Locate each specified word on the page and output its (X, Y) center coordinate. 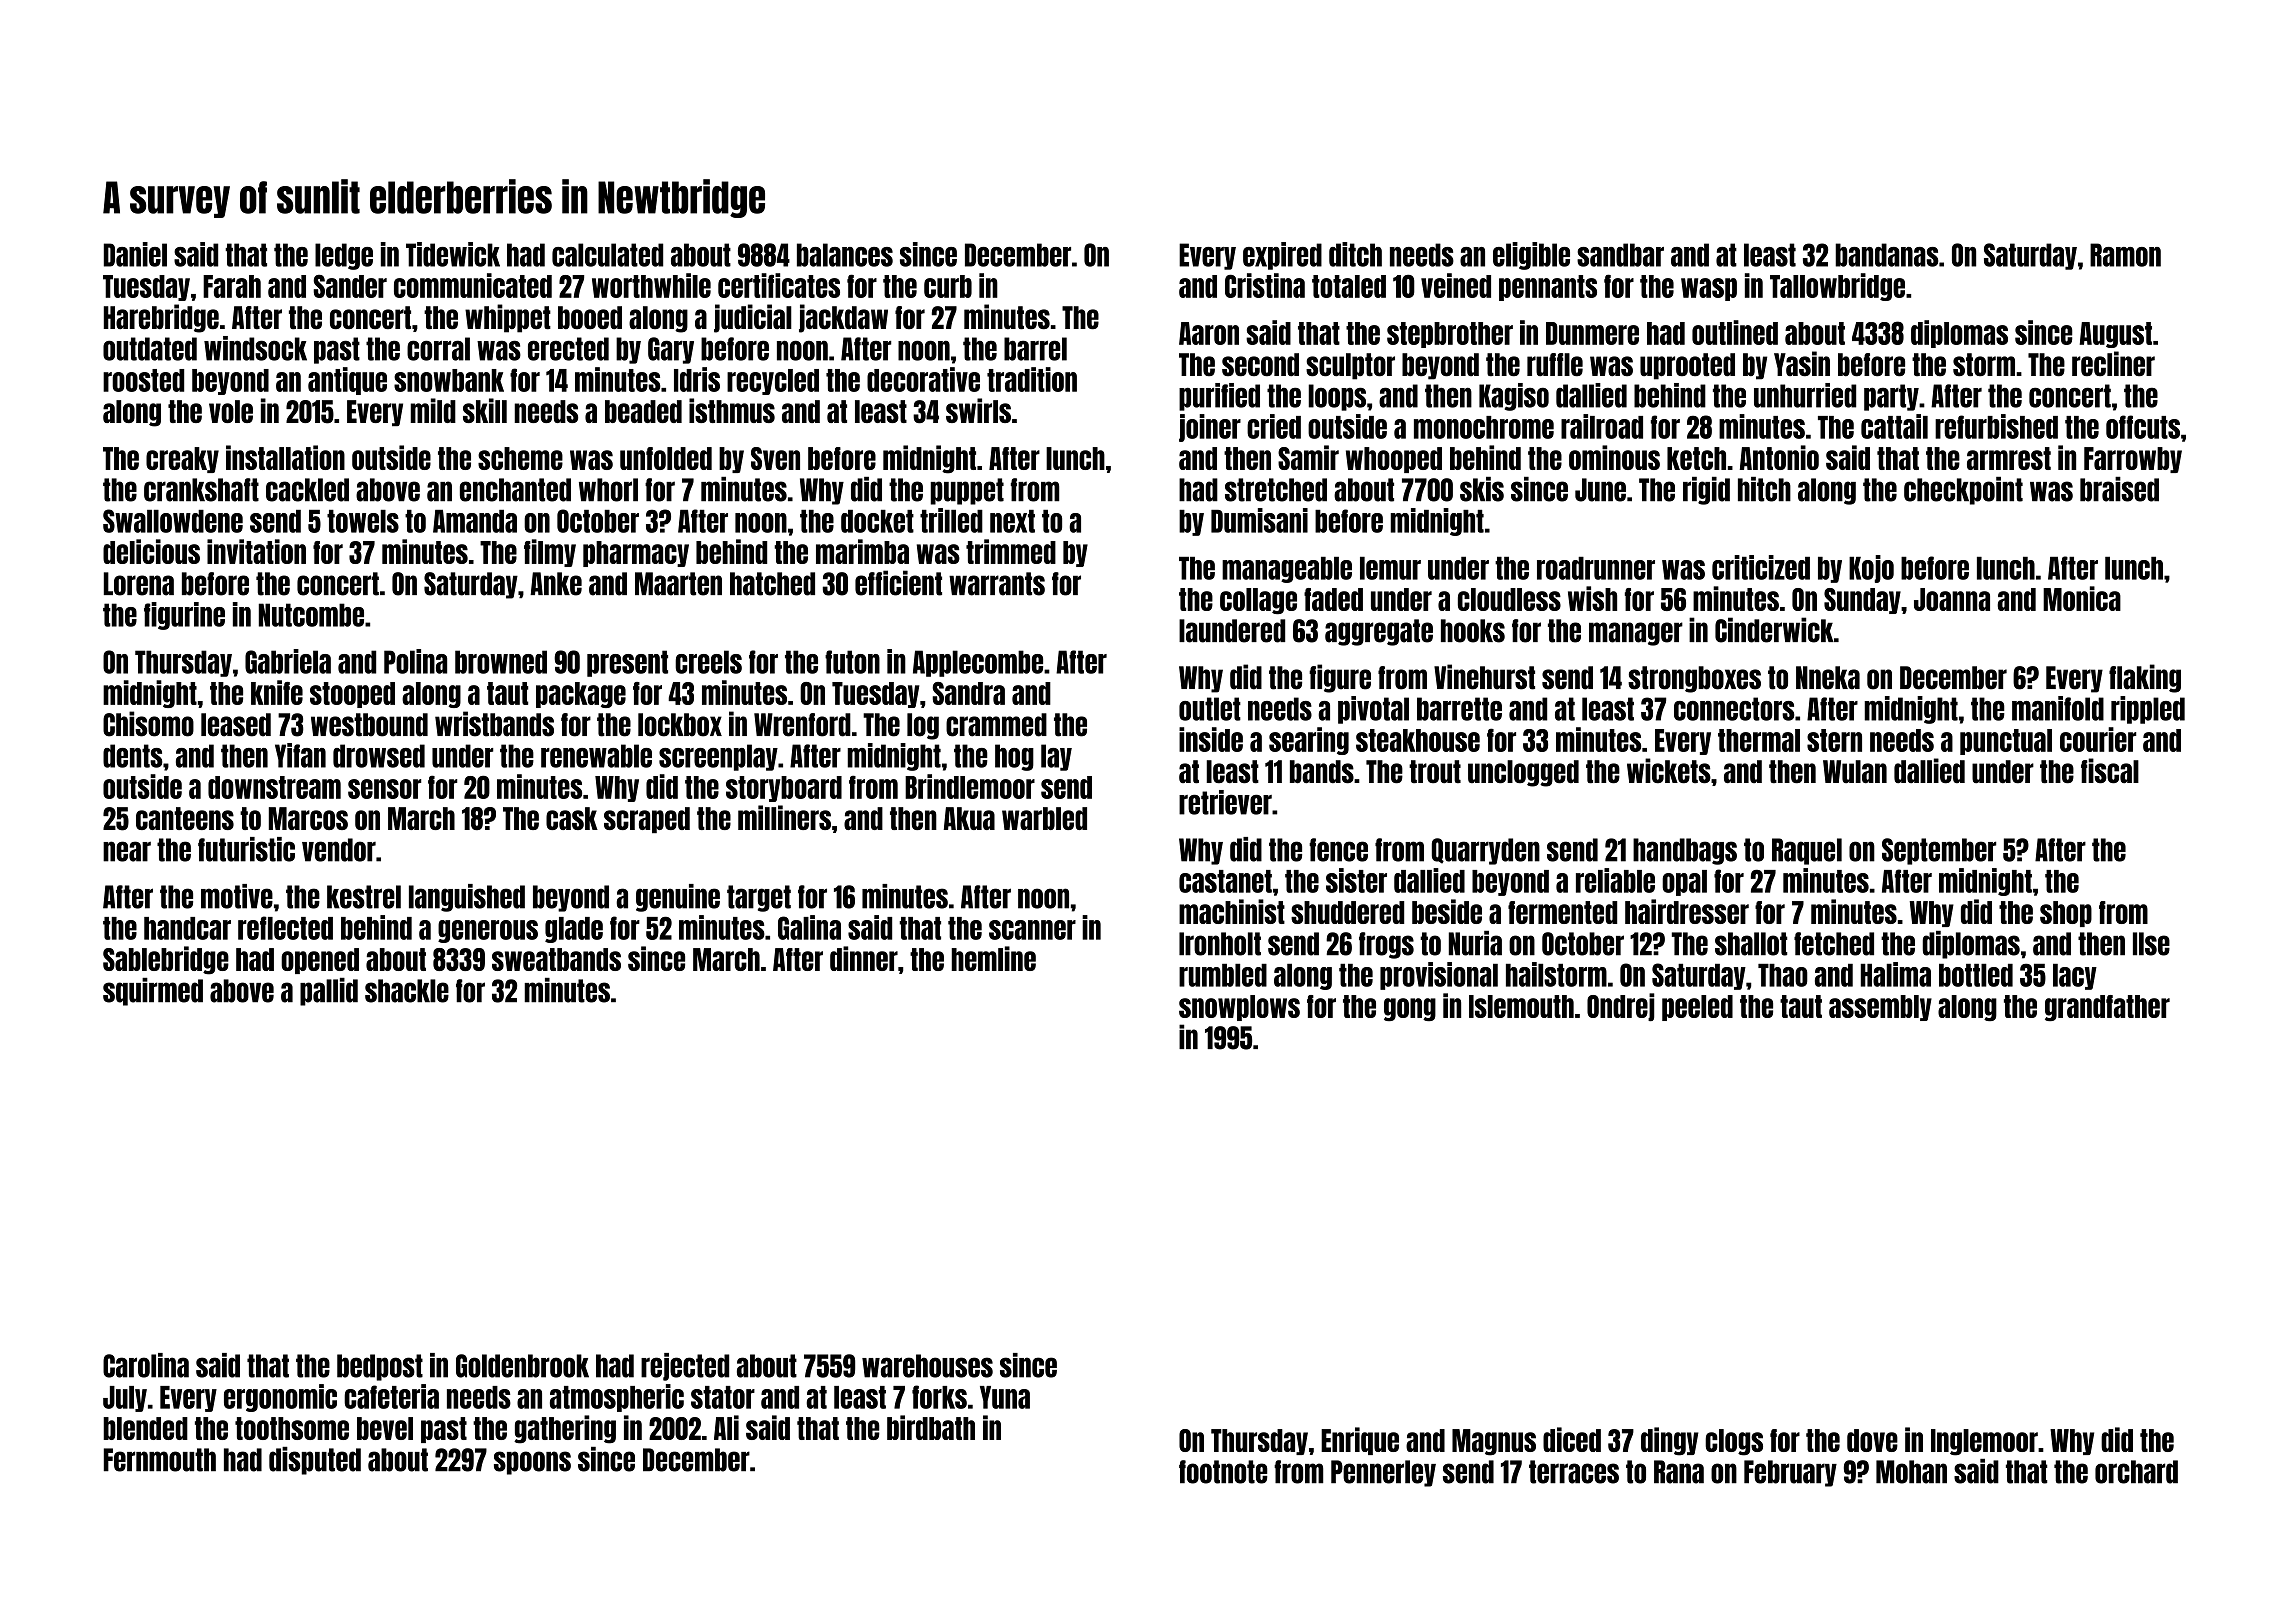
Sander (350, 286)
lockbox (680, 725)
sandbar (1620, 255)
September (1939, 851)
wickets (1669, 771)
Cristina (1265, 285)
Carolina (146, 1365)
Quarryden (1486, 851)
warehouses (927, 1366)
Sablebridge (166, 960)
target (759, 898)
